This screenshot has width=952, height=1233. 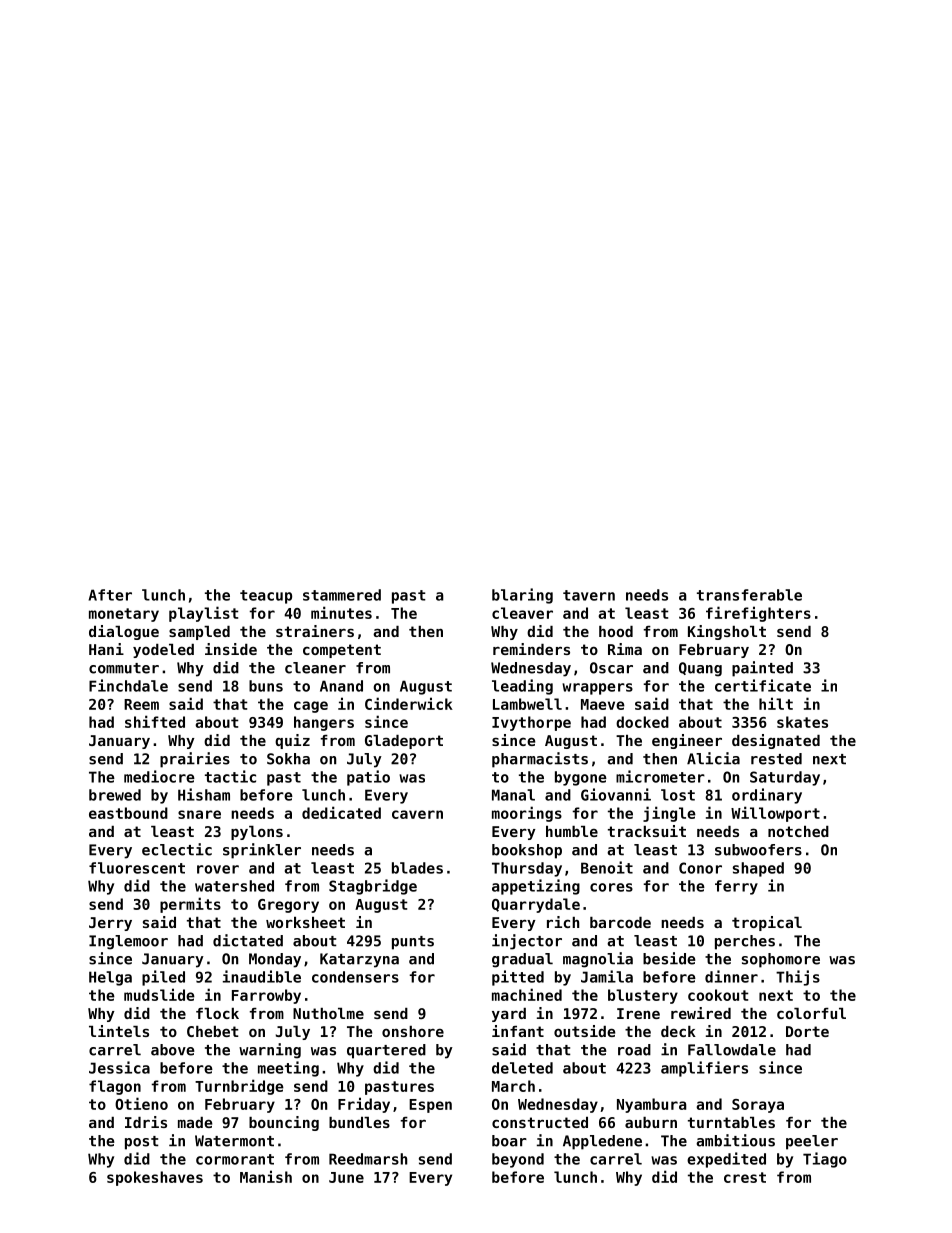 I want to click on Manish, so click(x=266, y=1176).
